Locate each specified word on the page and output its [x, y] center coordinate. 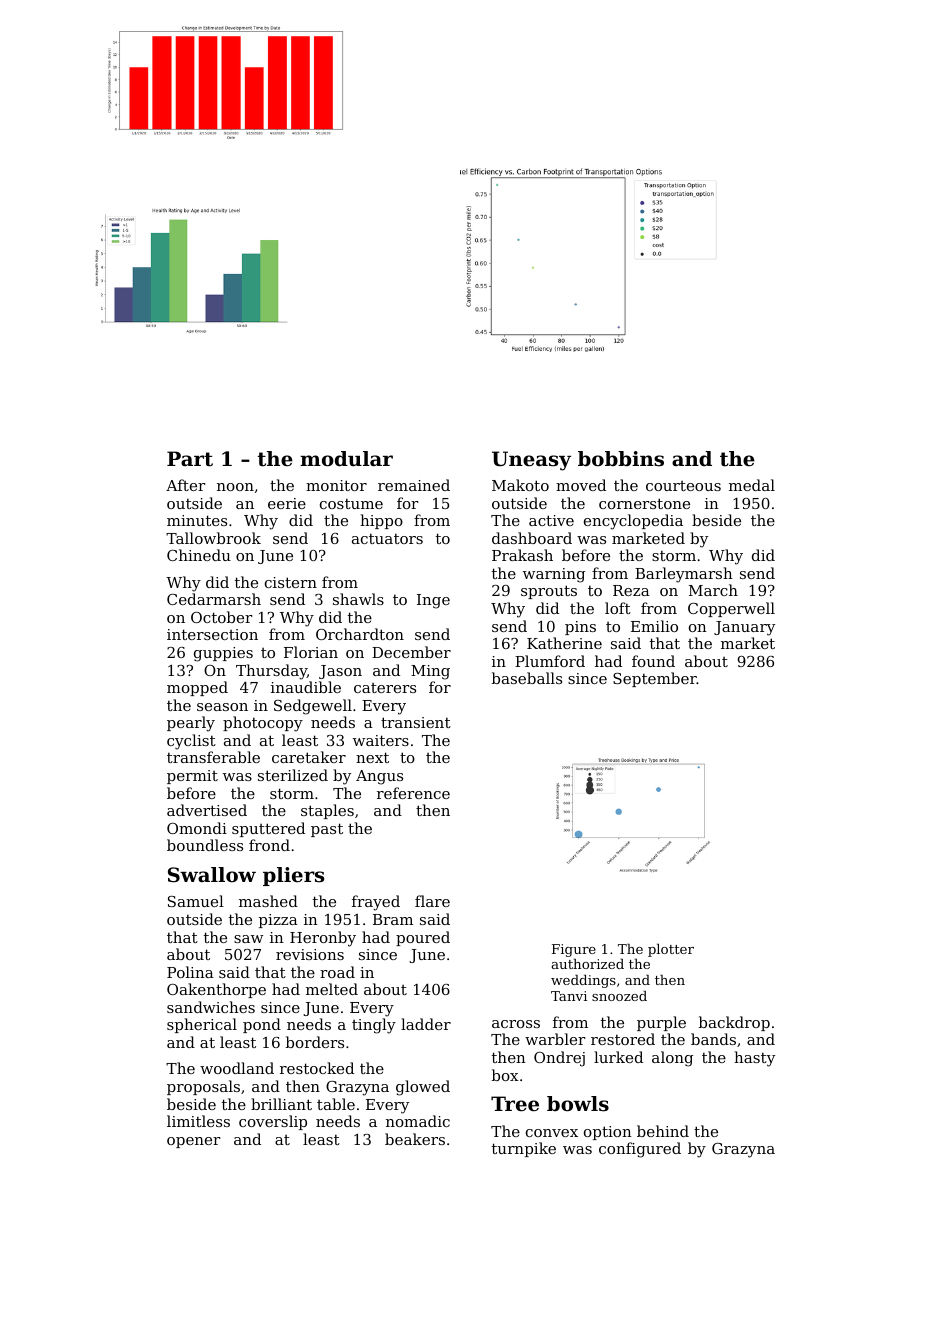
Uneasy [531, 461]
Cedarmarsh [214, 599]
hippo [381, 521]
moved [581, 485]
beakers [415, 1139]
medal [752, 485]
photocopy [263, 724]
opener [194, 1142]
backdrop [734, 1023]
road [337, 972]
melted [332, 989]
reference [413, 793]
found [653, 661]
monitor [336, 485]
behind [663, 1131]
